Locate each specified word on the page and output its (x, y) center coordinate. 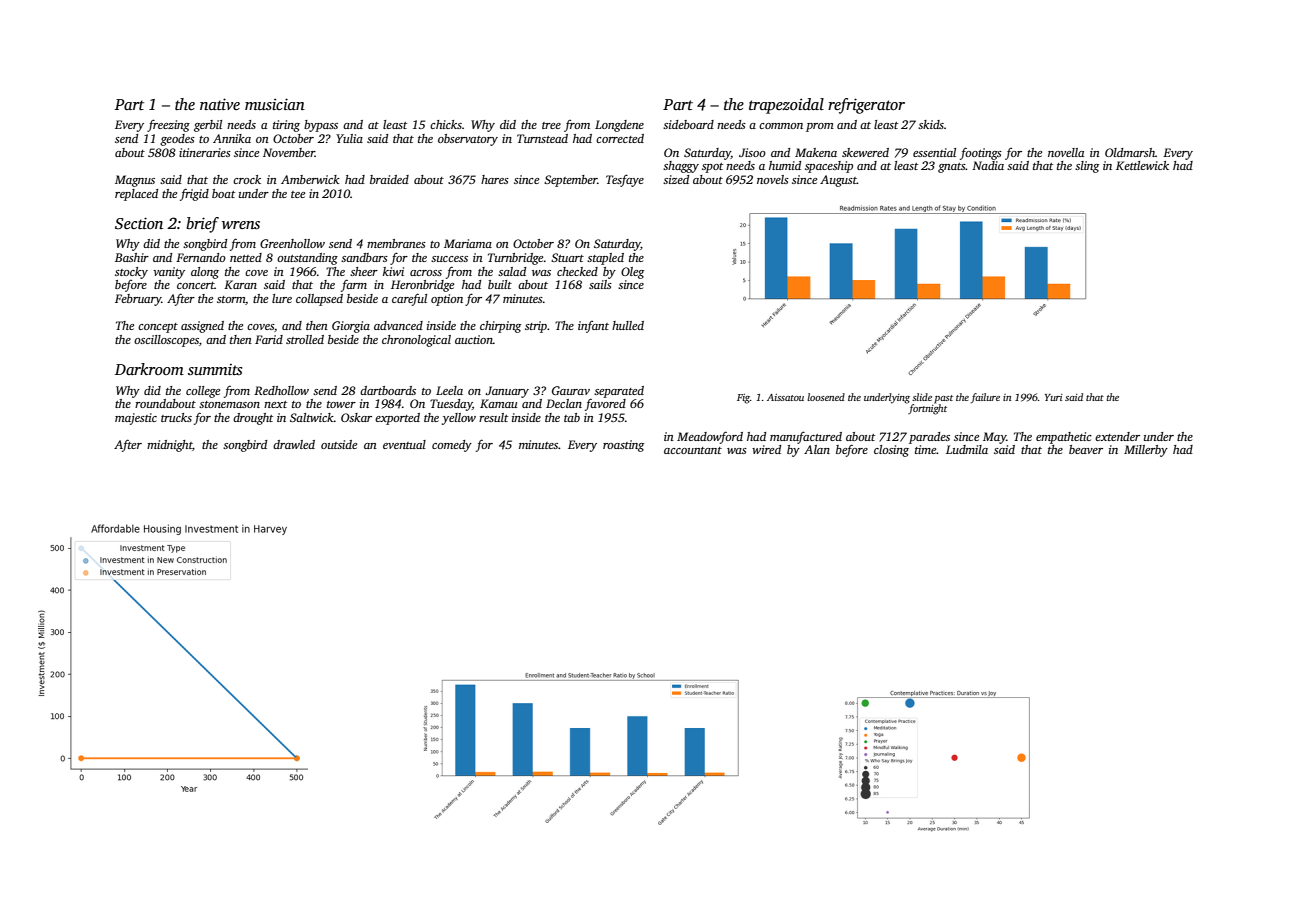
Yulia (349, 138)
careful (409, 299)
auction (474, 339)
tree (551, 125)
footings (981, 153)
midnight (170, 446)
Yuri (1054, 397)
